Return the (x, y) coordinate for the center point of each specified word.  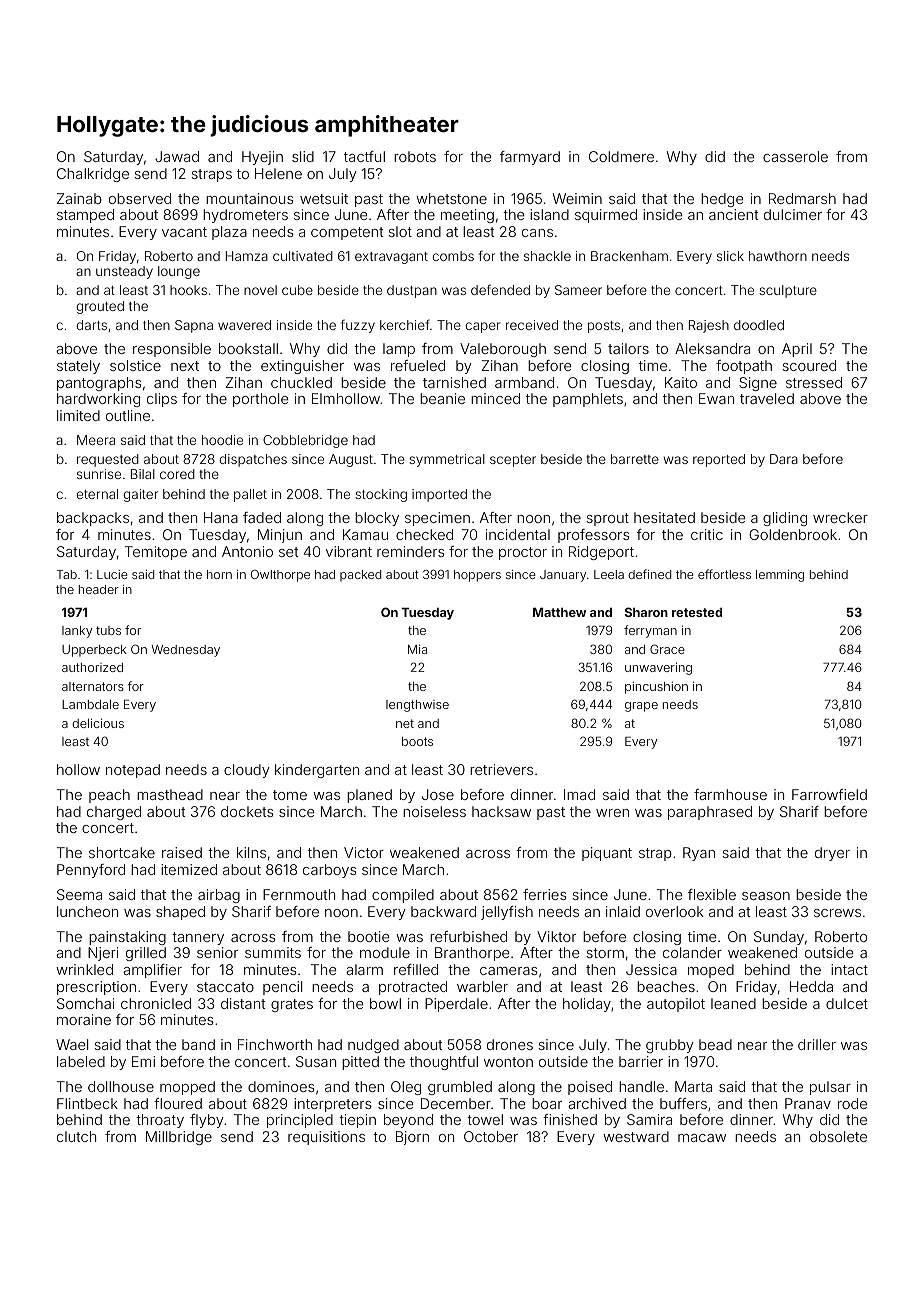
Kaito (681, 382)
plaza (229, 233)
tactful (364, 156)
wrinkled (84, 969)
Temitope (156, 553)
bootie (368, 936)
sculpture (788, 291)
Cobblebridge (305, 441)
